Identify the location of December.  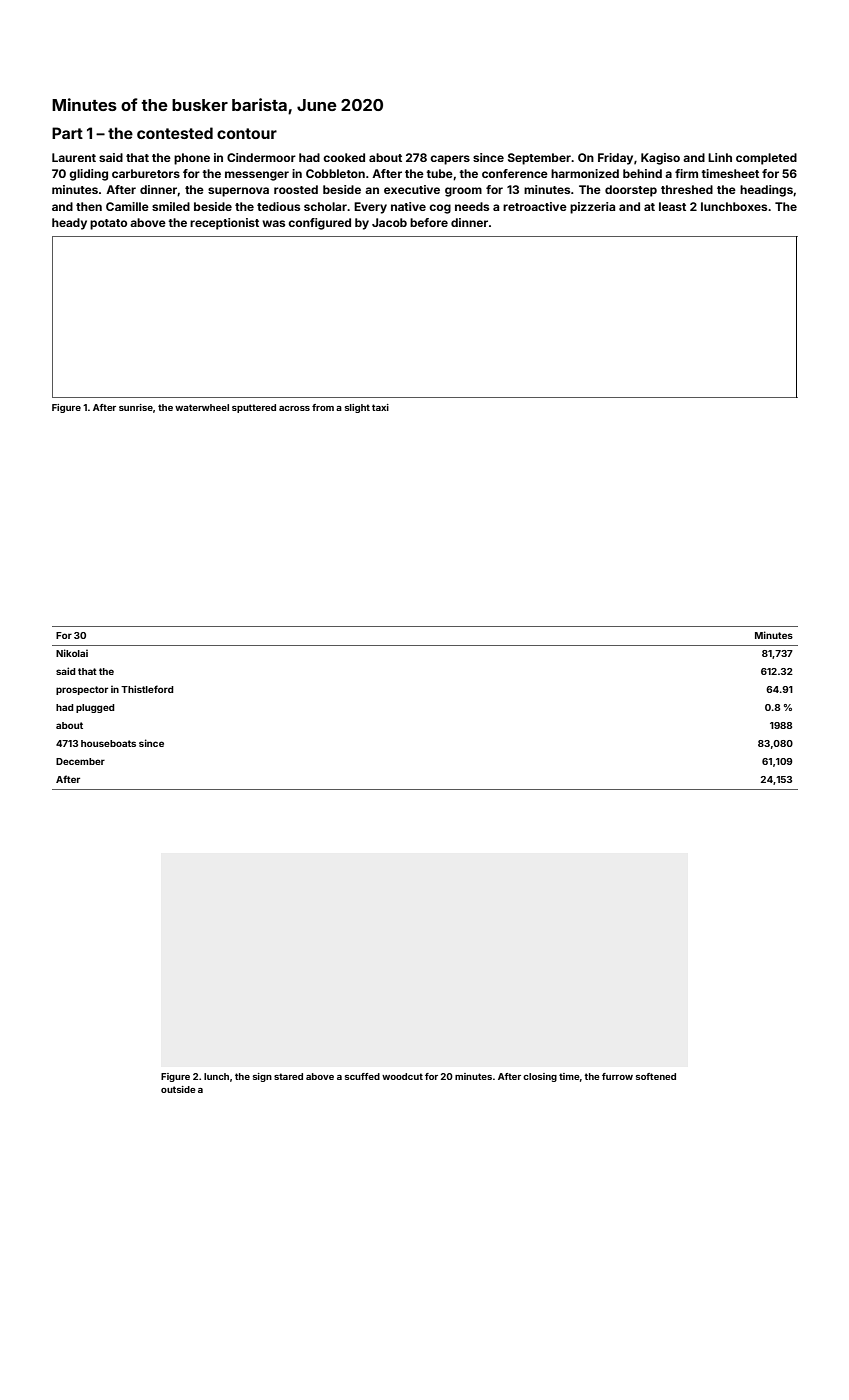
(80, 761).
